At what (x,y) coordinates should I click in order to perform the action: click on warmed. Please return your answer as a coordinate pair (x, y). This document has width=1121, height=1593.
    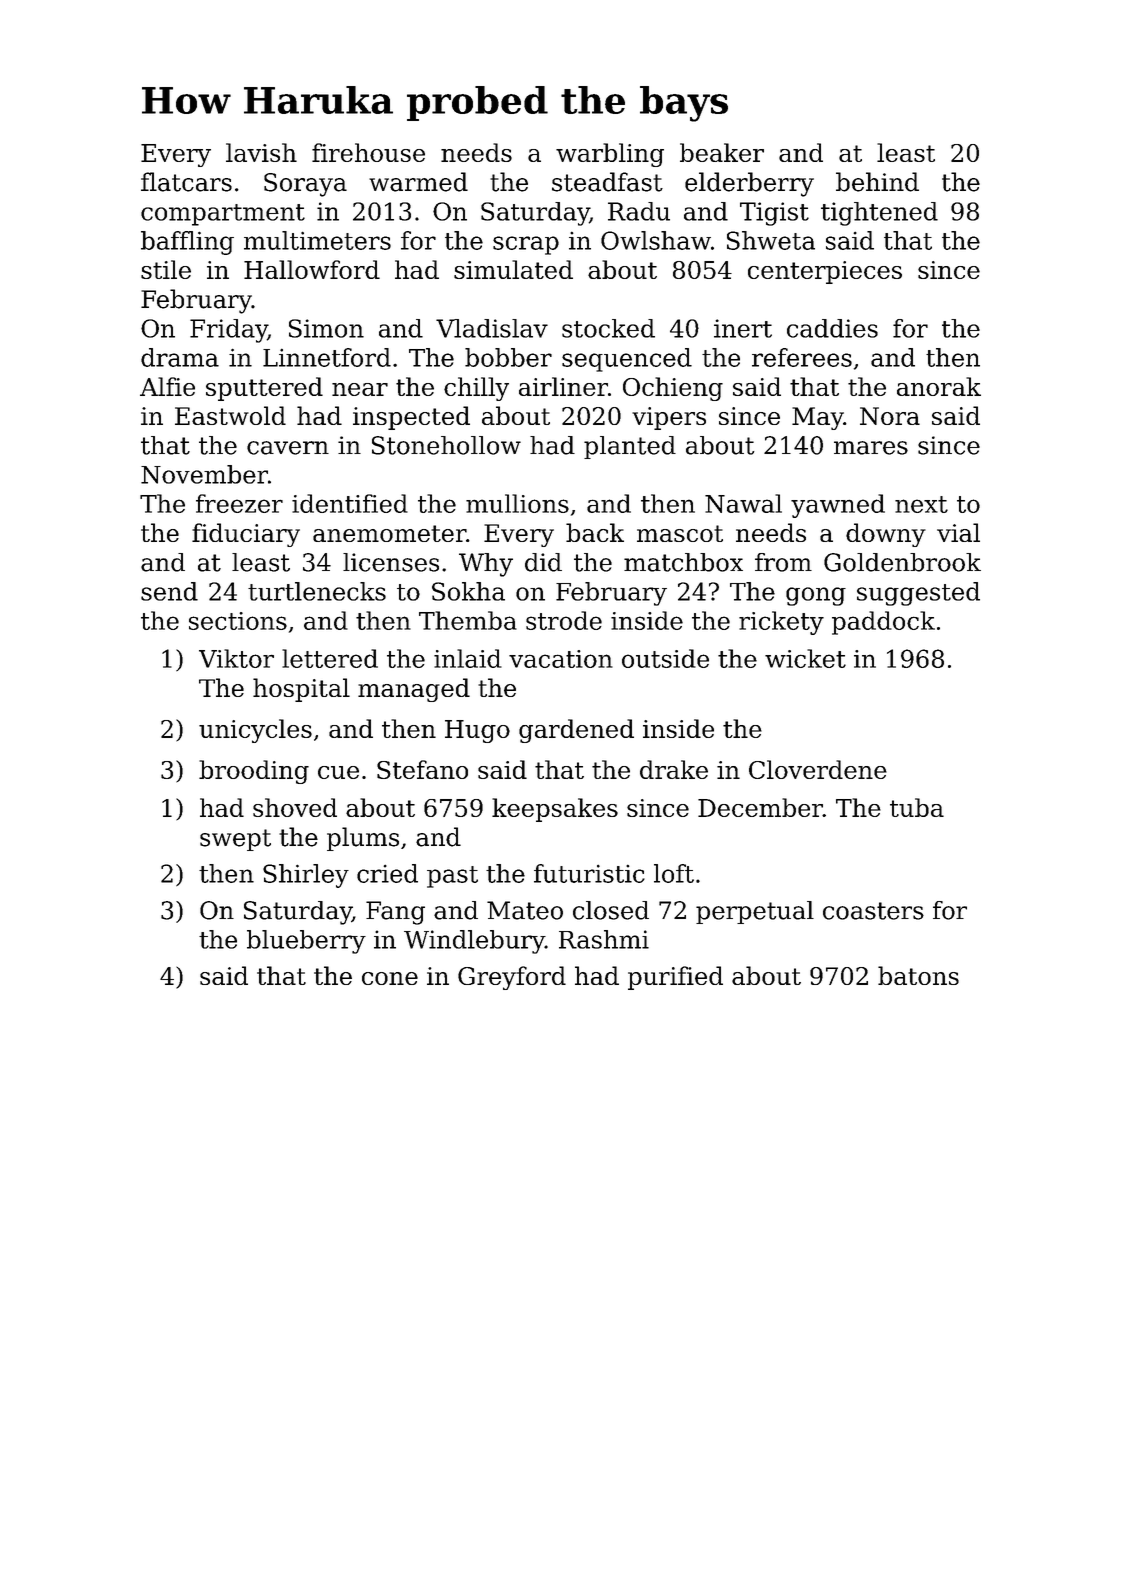
    Looking at the image, I should click on (418, 182).
